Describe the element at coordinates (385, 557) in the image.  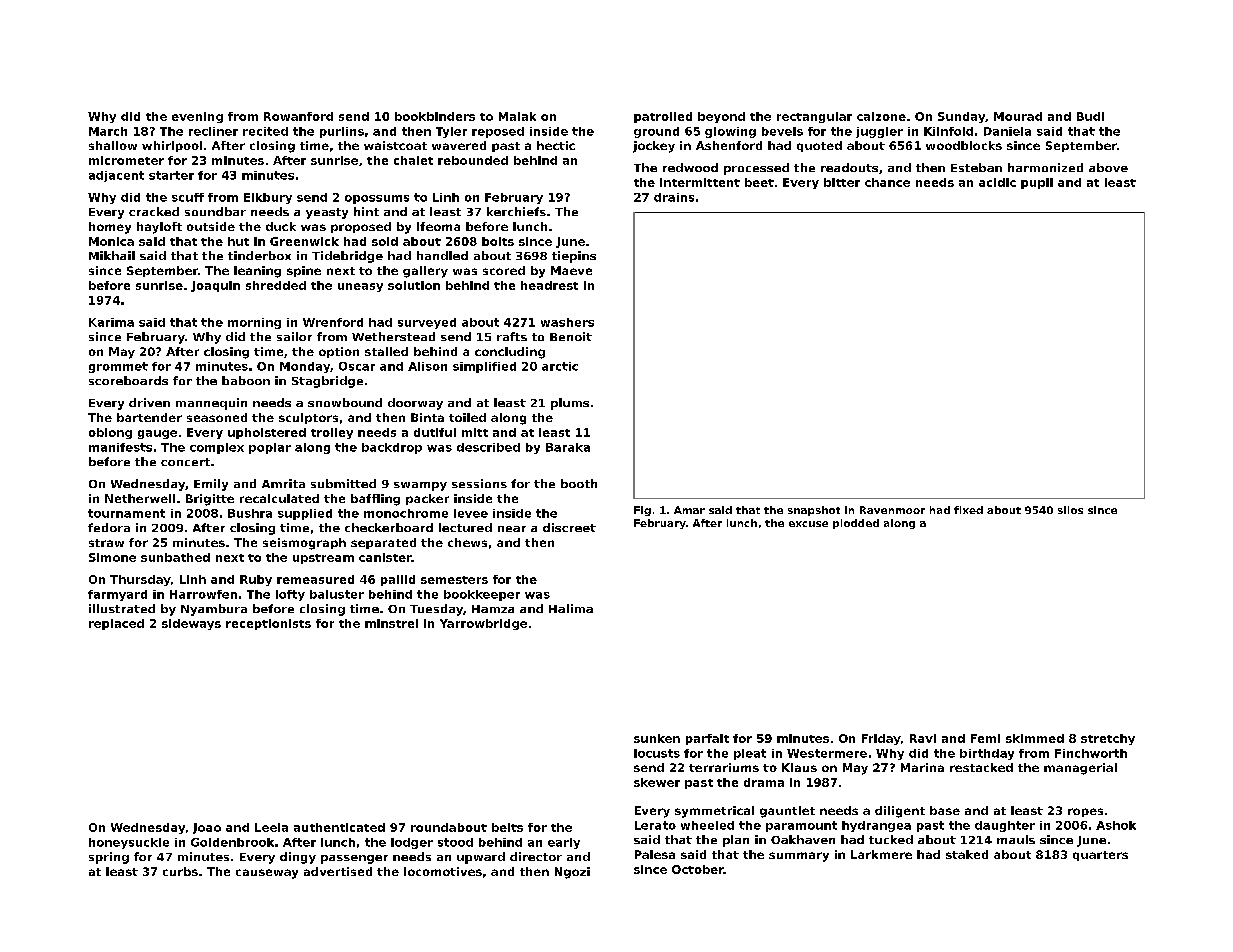
I see `canister` at that location.
